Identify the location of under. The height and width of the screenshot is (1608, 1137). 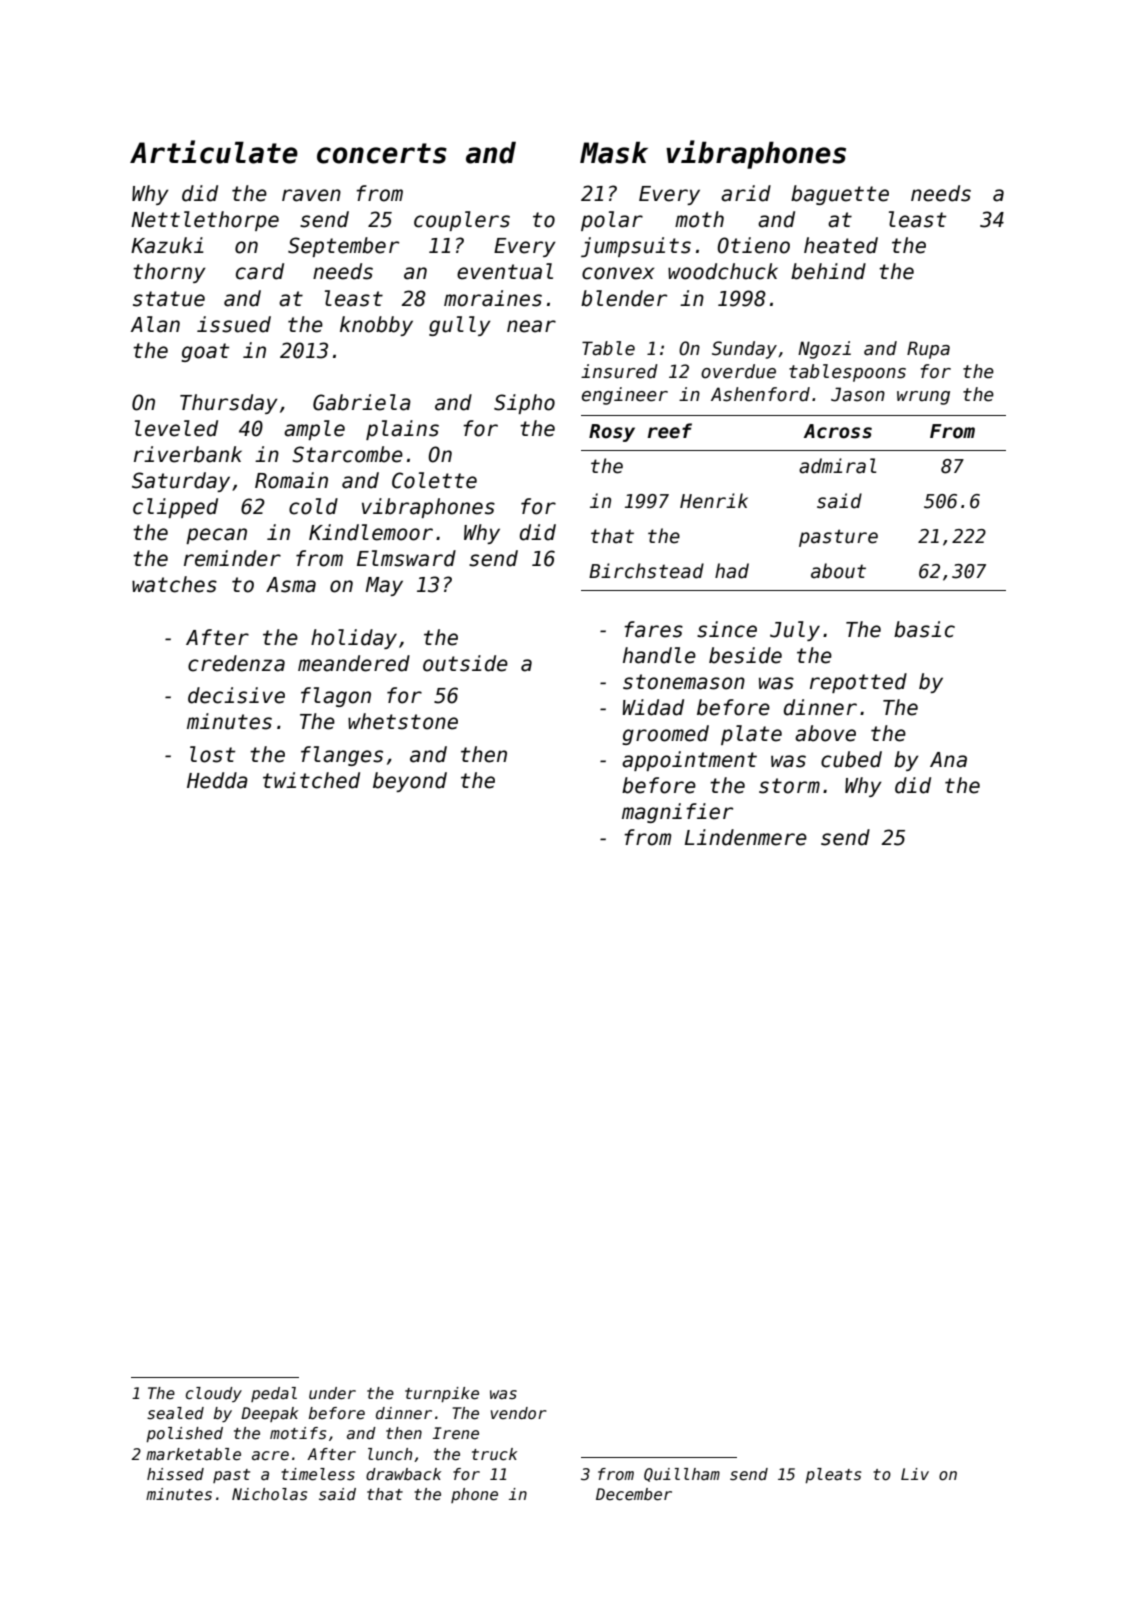
(332, 1393).
